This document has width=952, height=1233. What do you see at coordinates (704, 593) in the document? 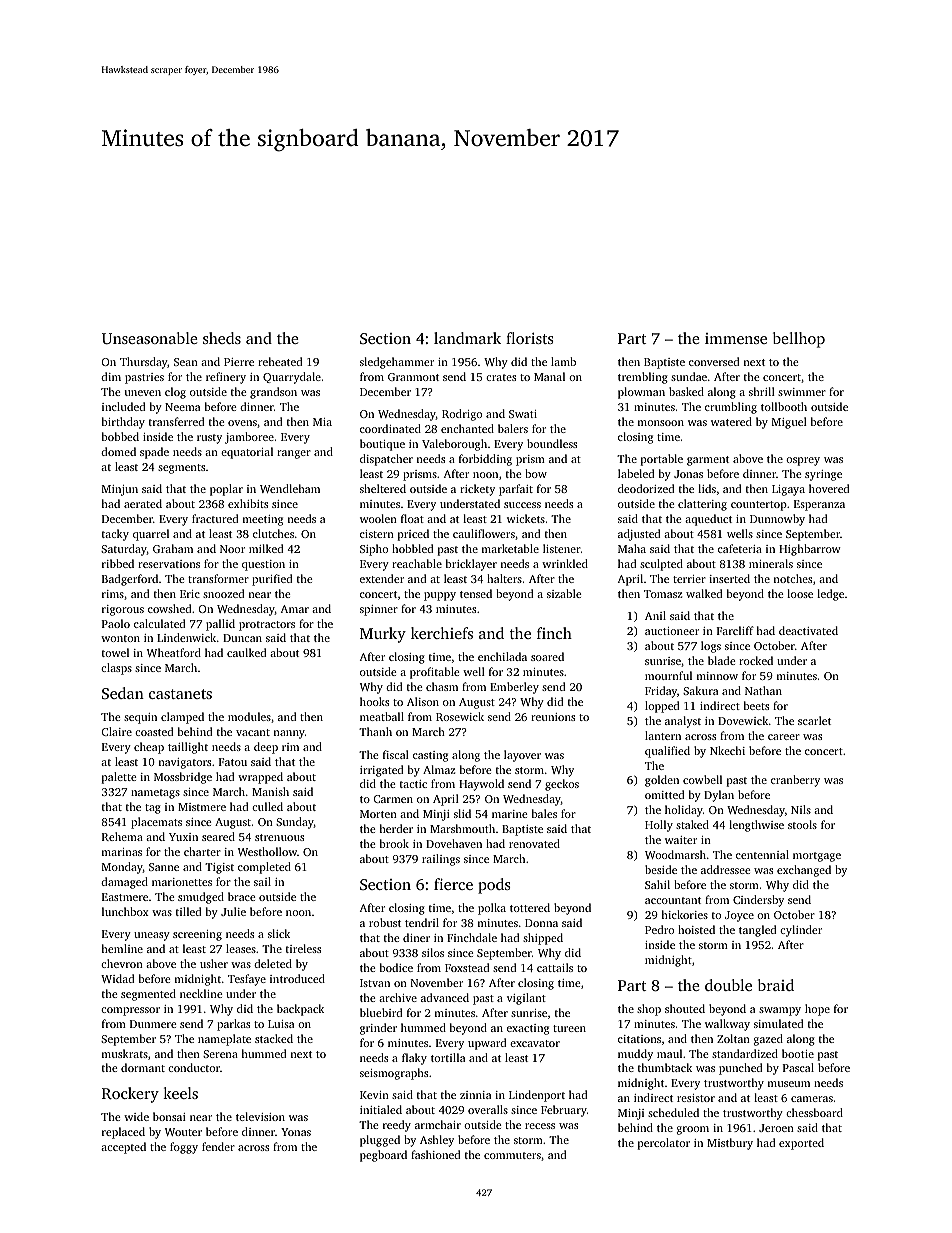
I see `walked` at bounding box center [704, 593].
